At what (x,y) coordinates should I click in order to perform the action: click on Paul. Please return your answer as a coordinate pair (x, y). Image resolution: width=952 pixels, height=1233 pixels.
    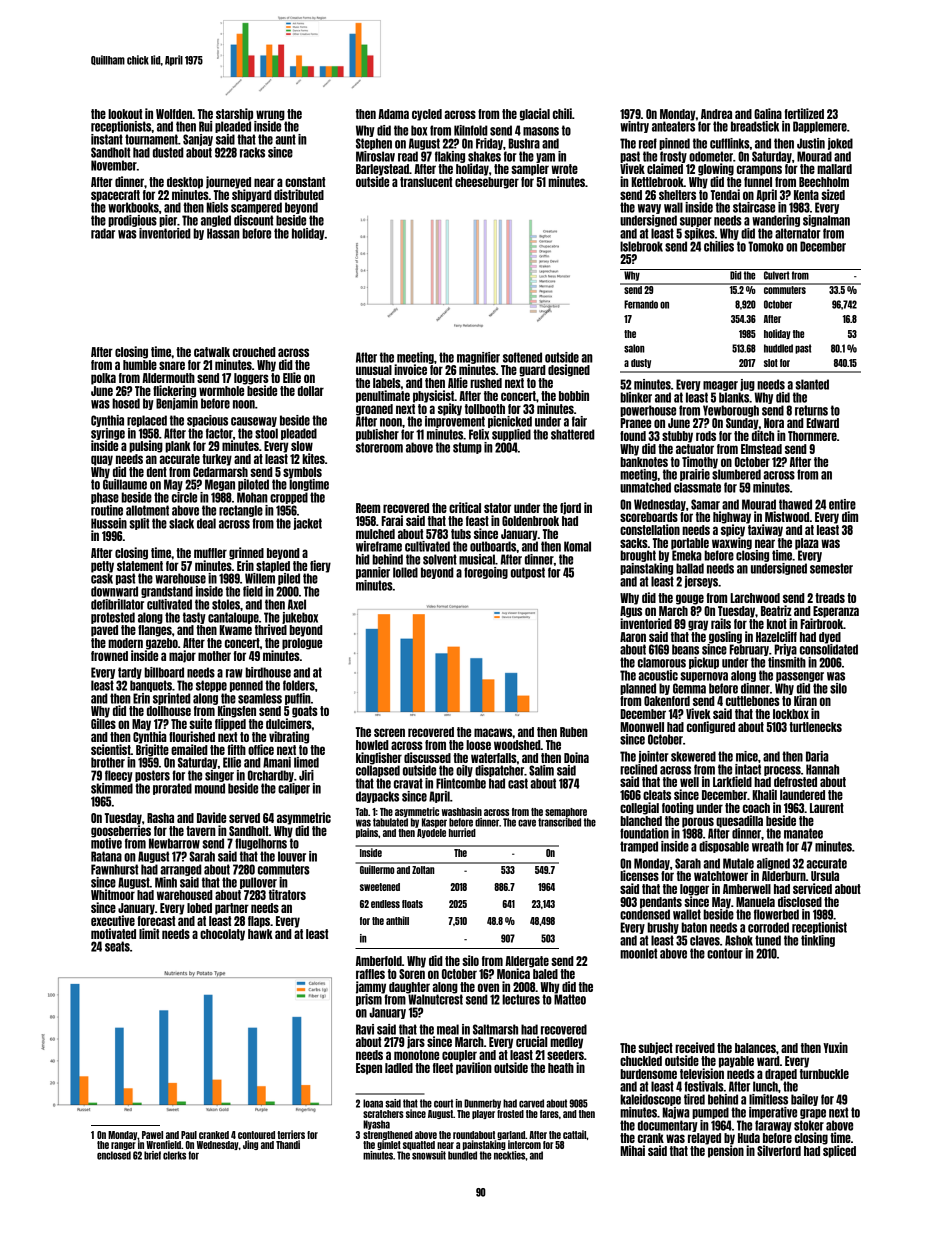
    Looking at the image, I should click on (189, 1135).
